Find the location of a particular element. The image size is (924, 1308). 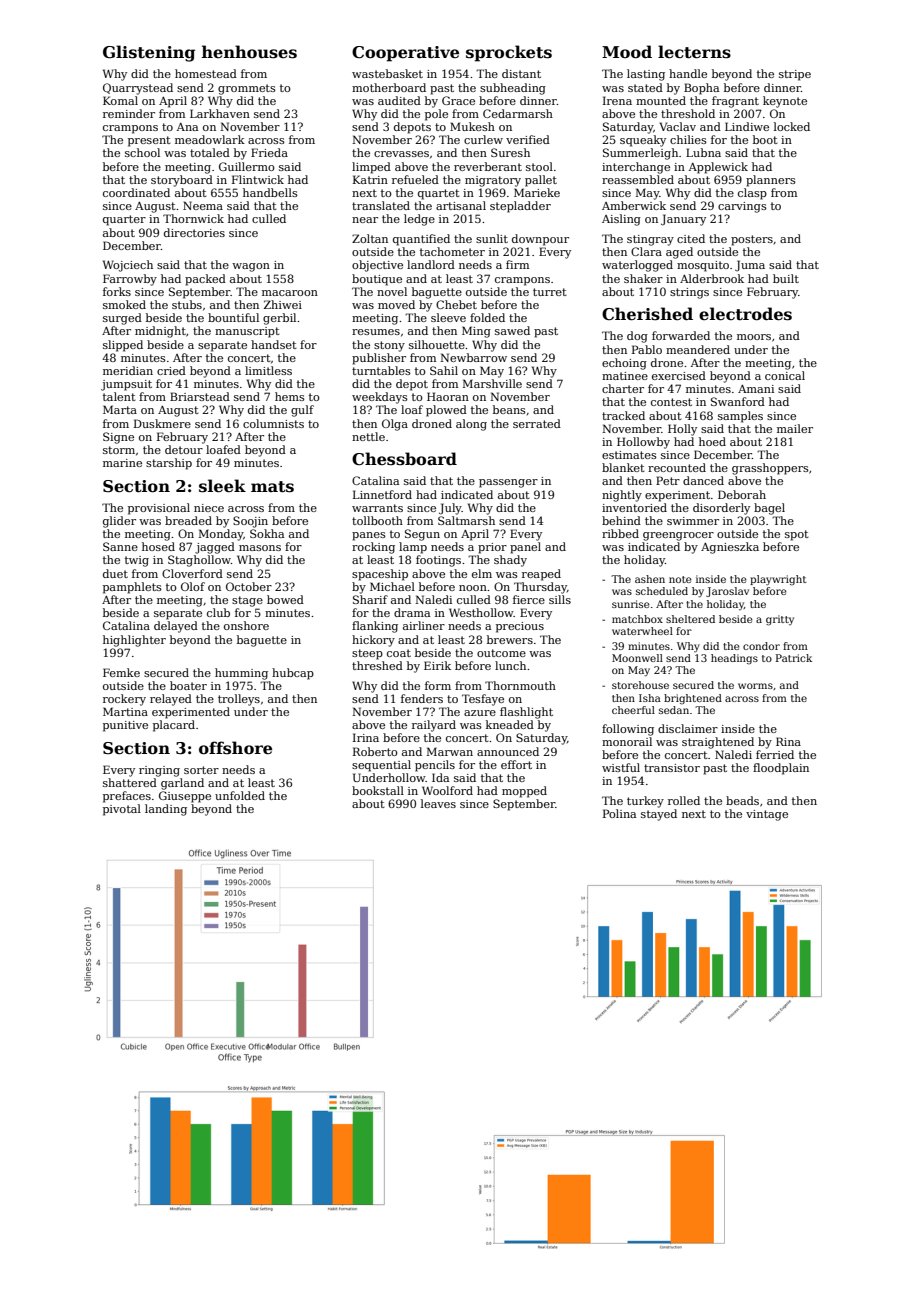

sawed is located at coordinates (512, 330).
